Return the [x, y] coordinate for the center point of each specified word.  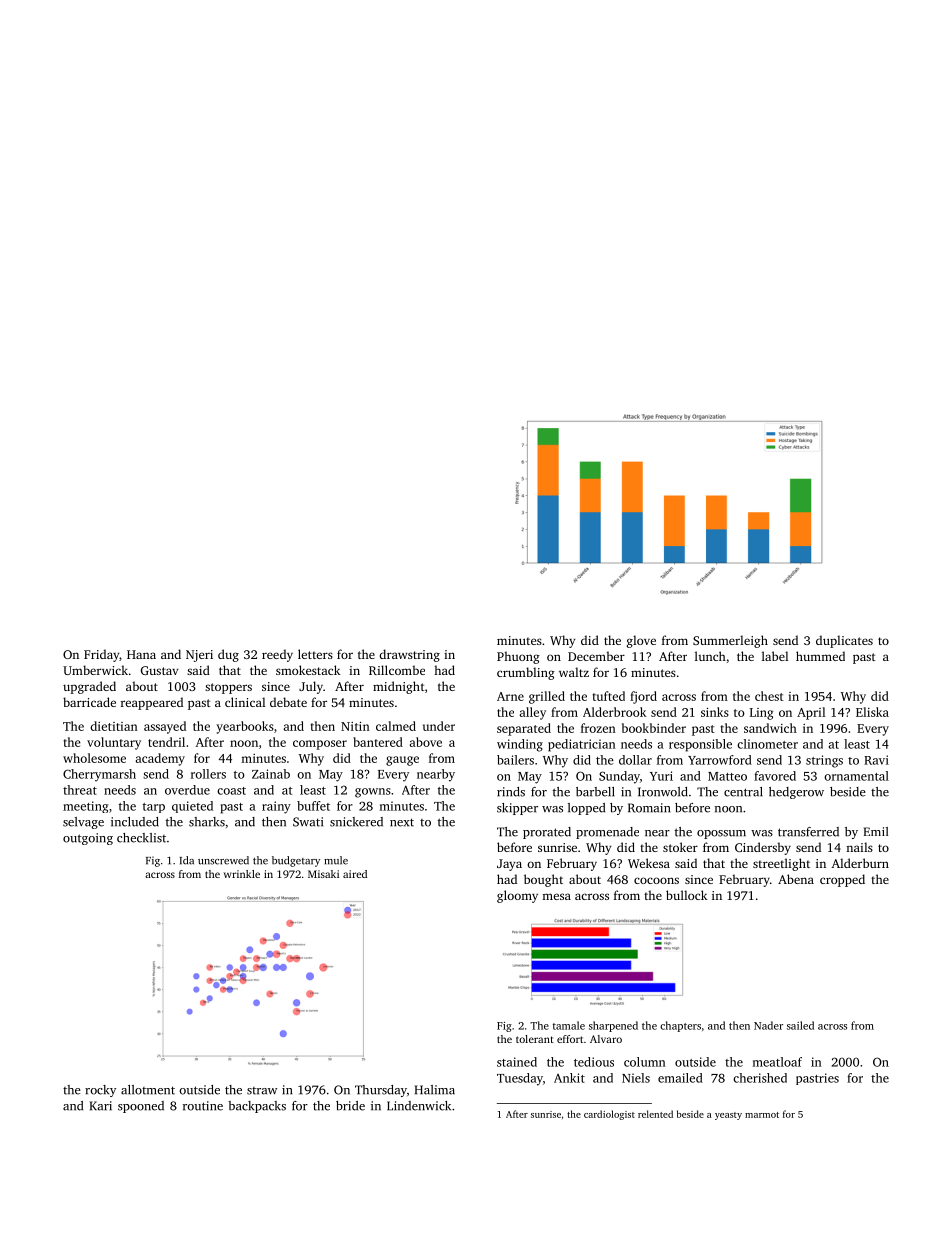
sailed [800, 1025]
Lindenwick [419, 1106]
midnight [399, 687]
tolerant [535, 1039]
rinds [511, 792]
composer [320, 745]
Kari [101, 1106]
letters [315, 654]
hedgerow [796, 793]
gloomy [517, 896]
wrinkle [242, 874]
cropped [842, 880]
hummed [820, 656]
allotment [148, 1090]
